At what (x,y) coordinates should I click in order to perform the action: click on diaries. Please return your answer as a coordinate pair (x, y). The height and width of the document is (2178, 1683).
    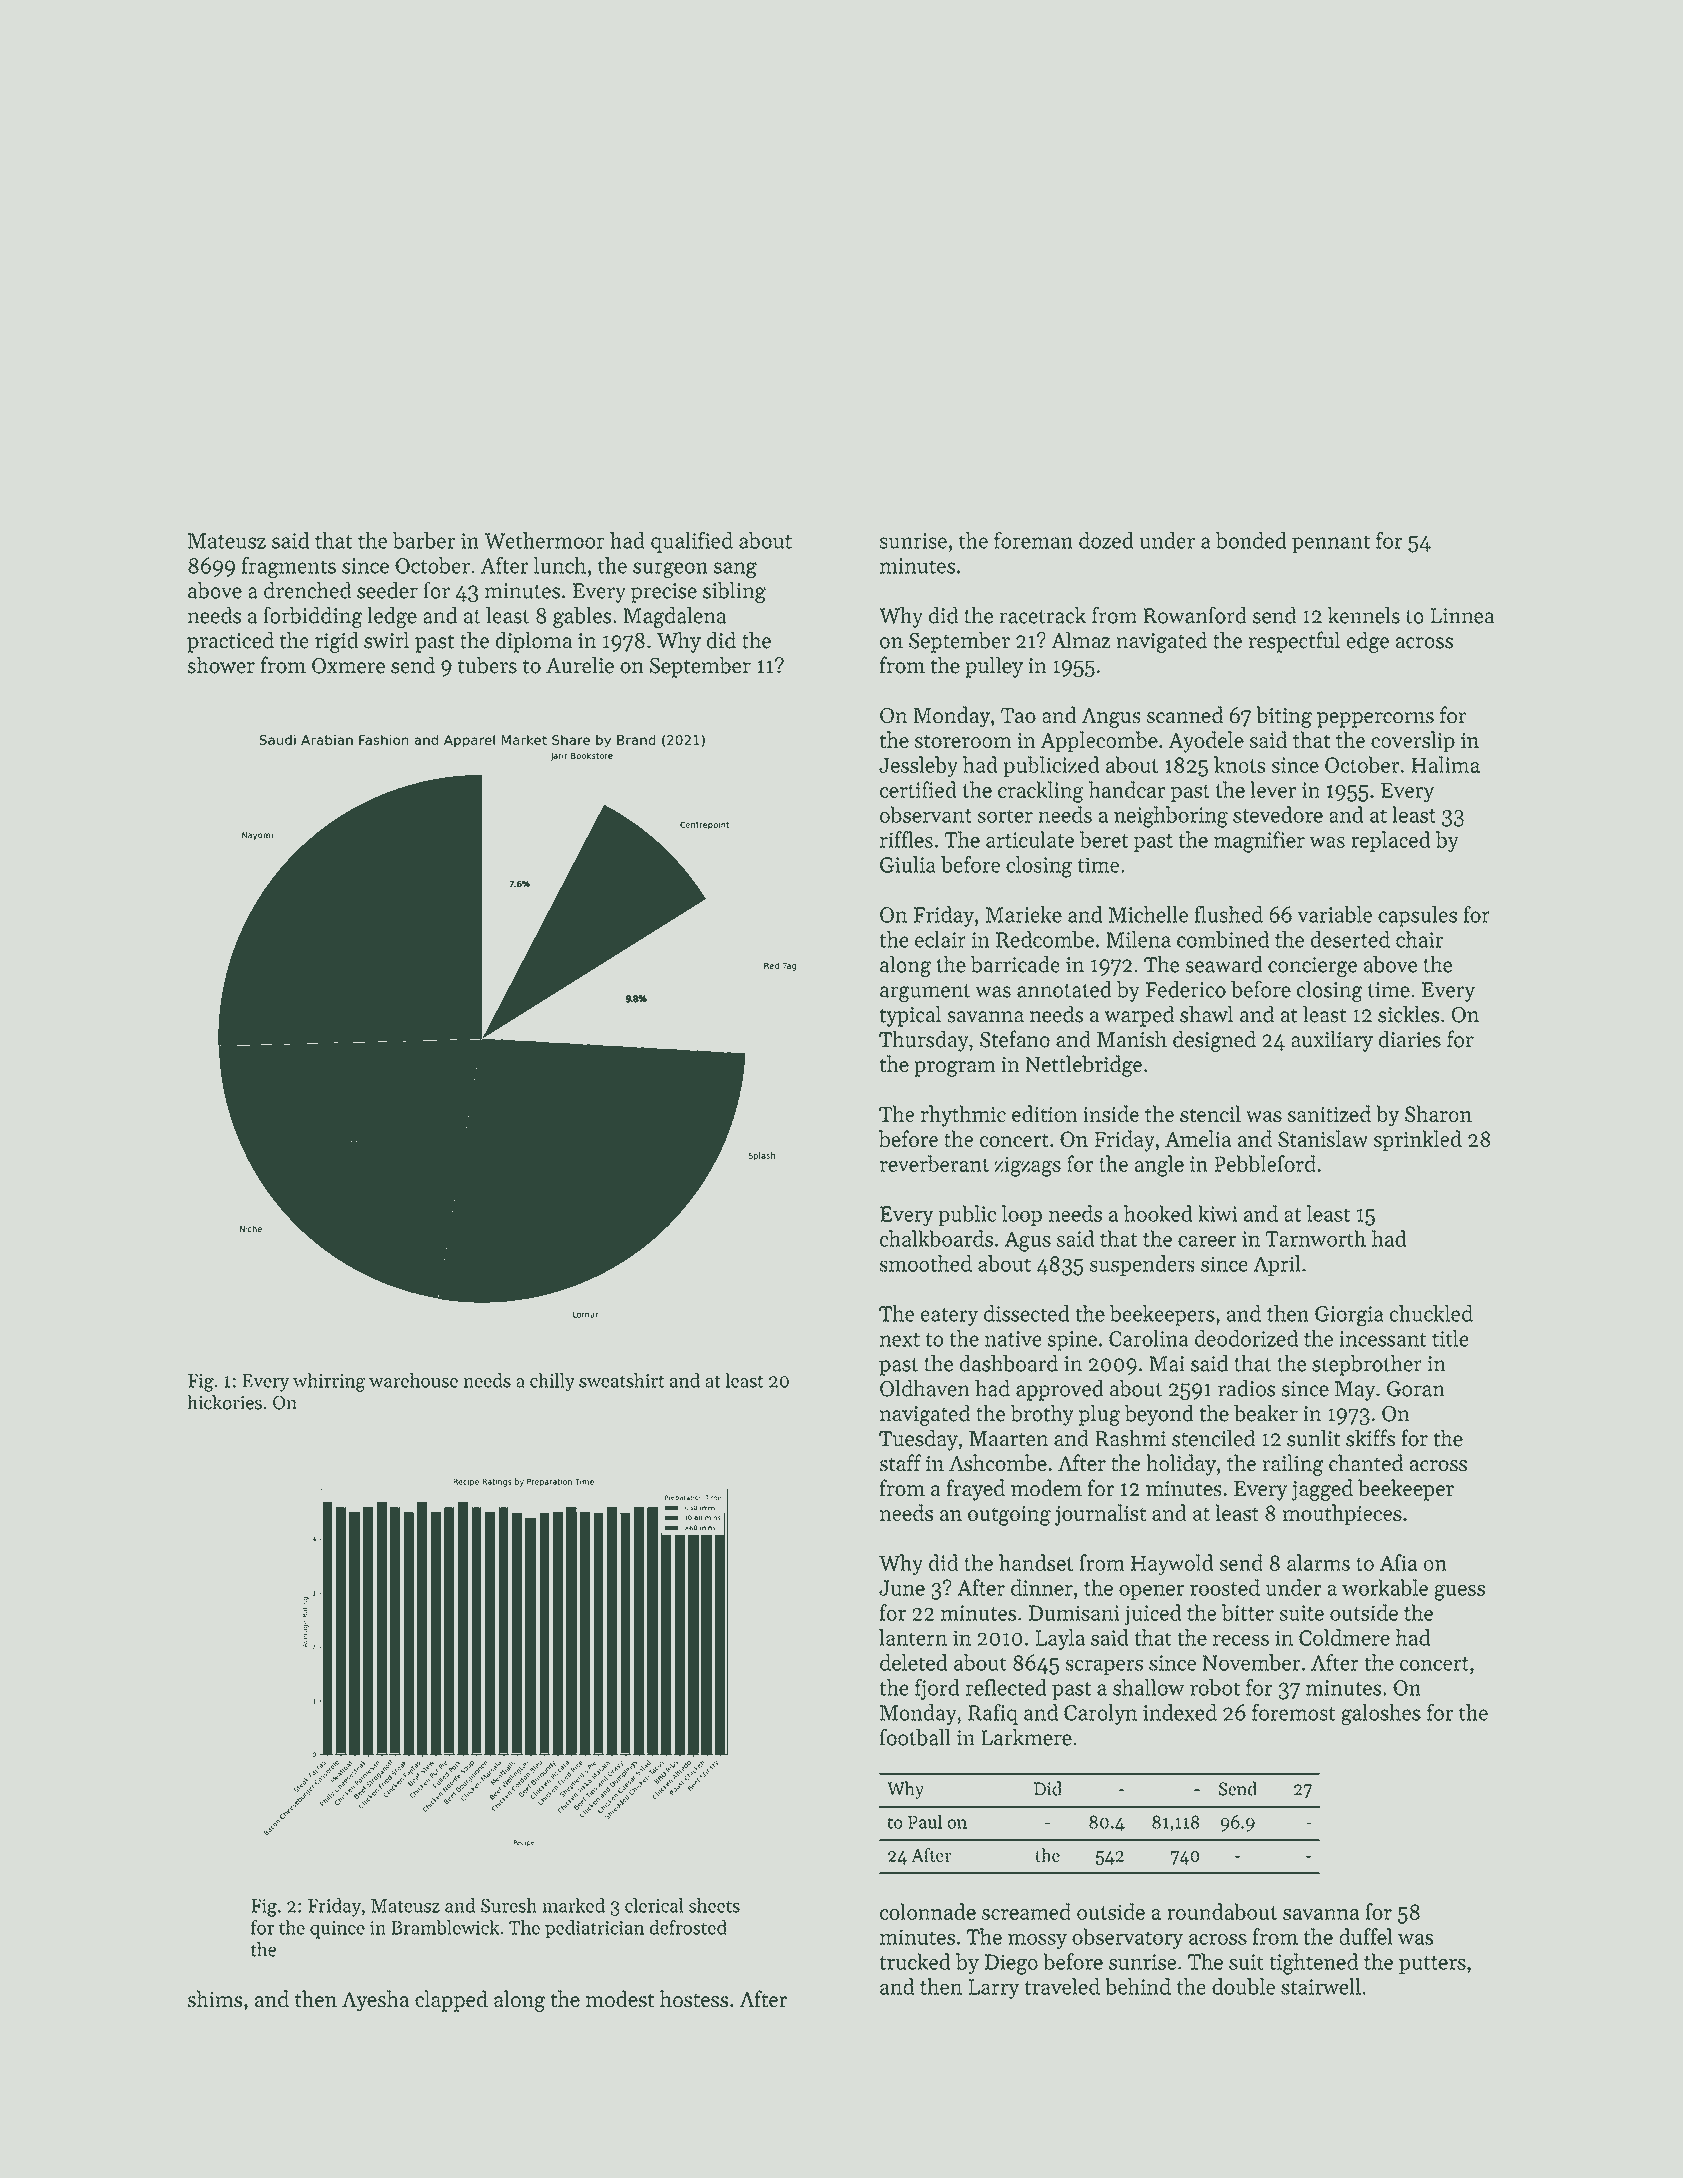
    Looking at the image, I should click on (1409, 1039).
